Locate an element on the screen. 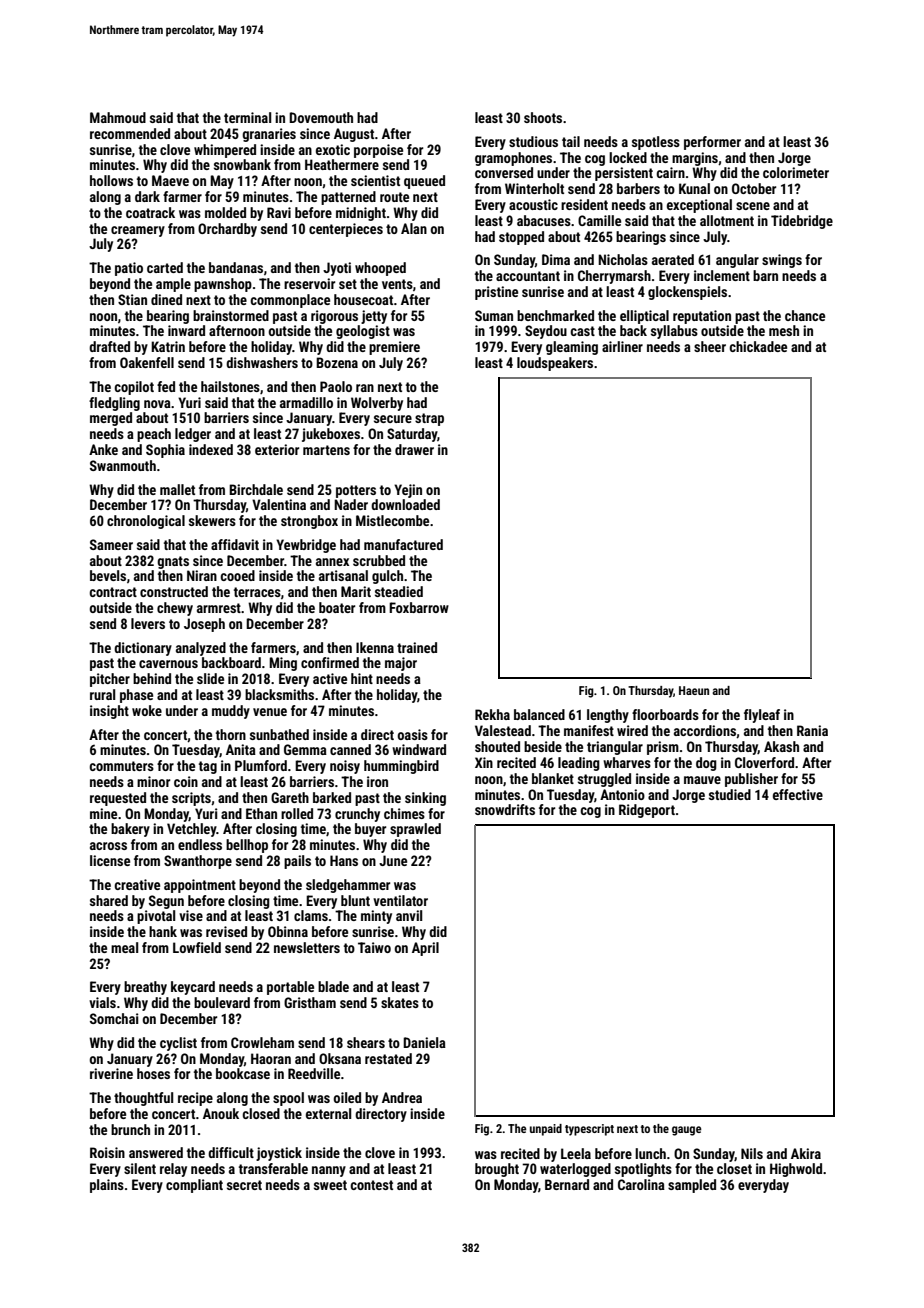 The height and width of the screenshot is (1308, 924). prism is located at coordinates (663, 748).
